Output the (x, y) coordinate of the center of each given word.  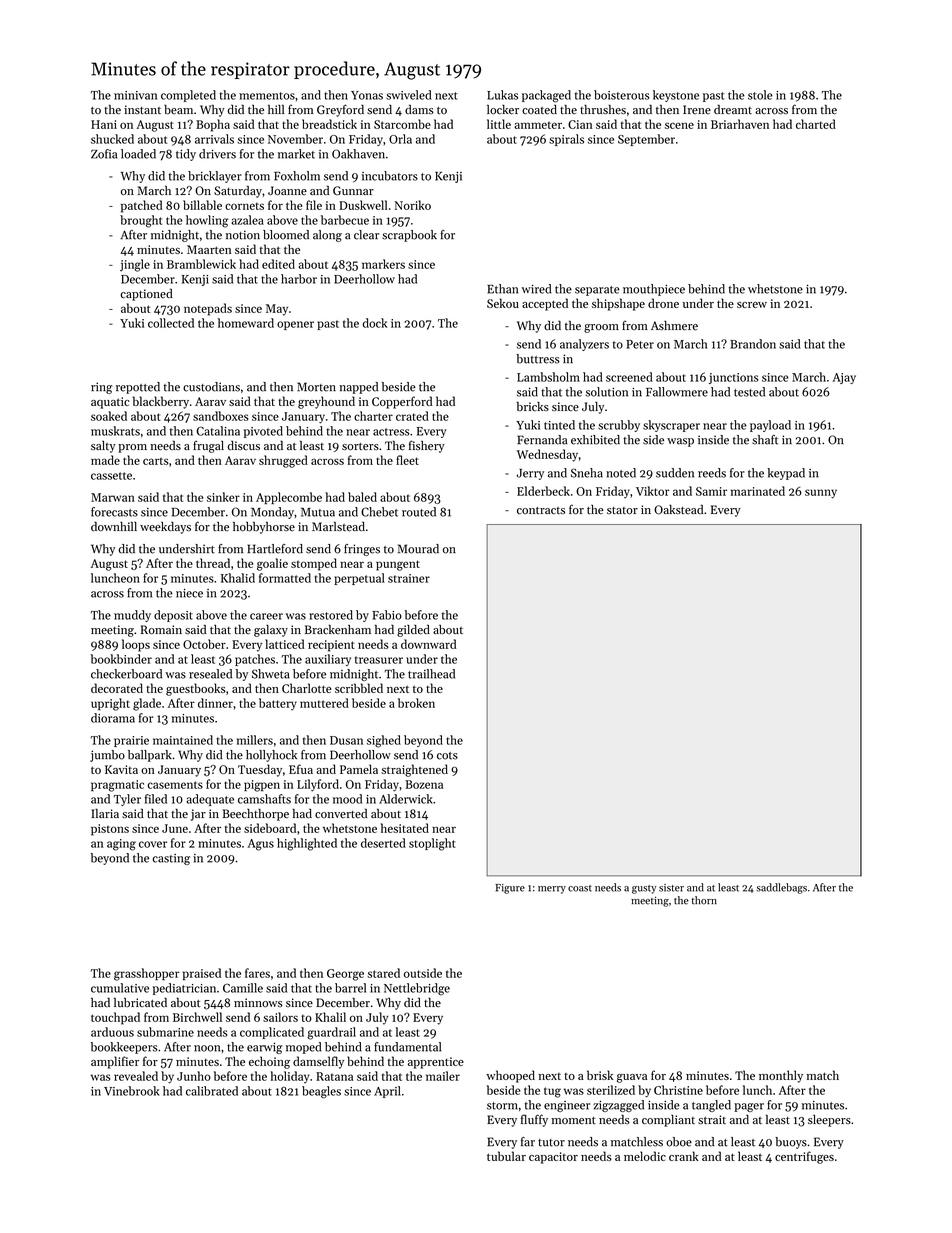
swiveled (409, 95)
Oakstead (678, 510)
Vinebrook (131, 1091)
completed (188, 96)
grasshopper (147, 974)
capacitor (553, 1158)
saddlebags (781, 888)
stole (760, 95)
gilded (413, 631)
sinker (223, 497)
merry (552, 890)
